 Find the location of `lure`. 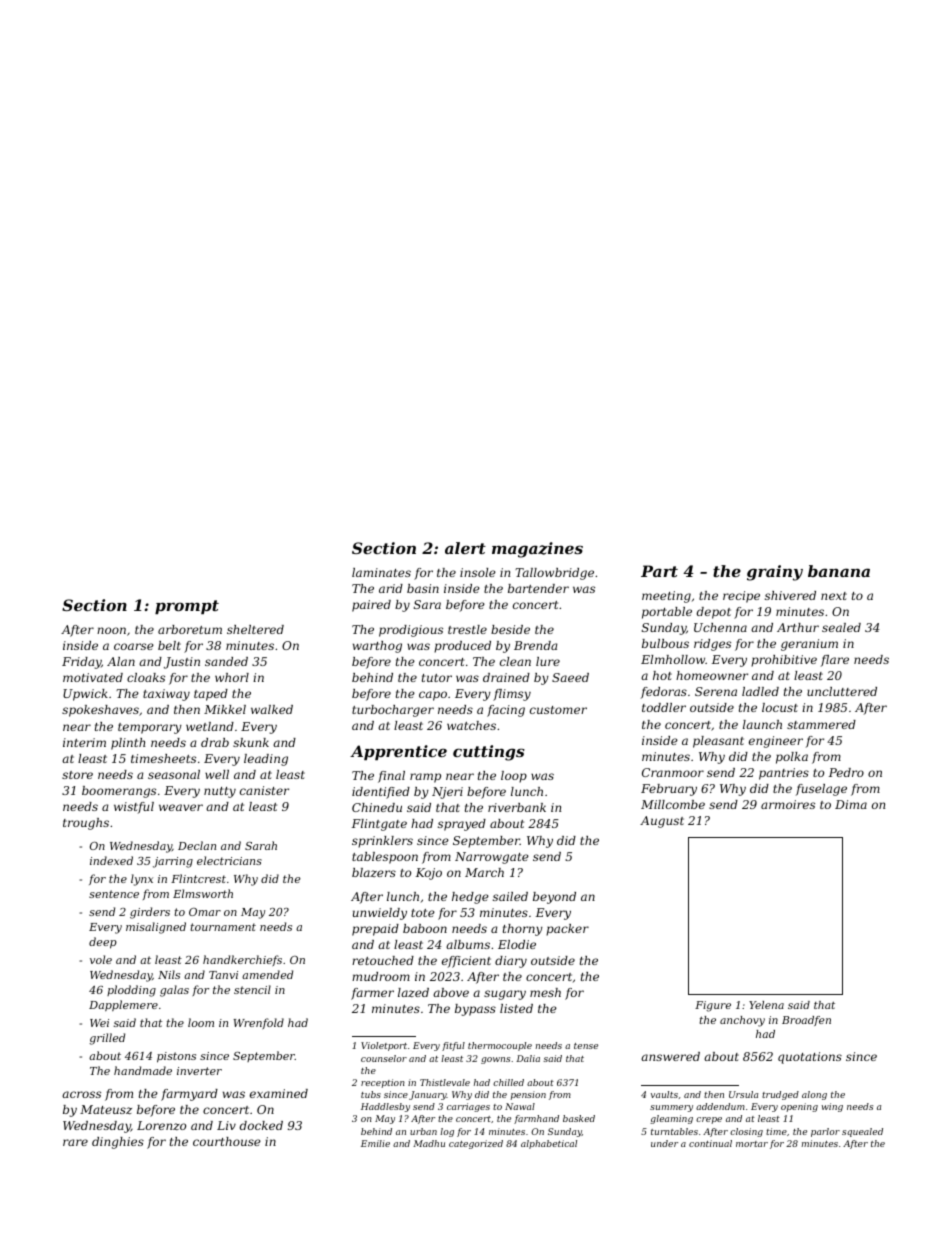

lure is located at coordinates (548, 661).
